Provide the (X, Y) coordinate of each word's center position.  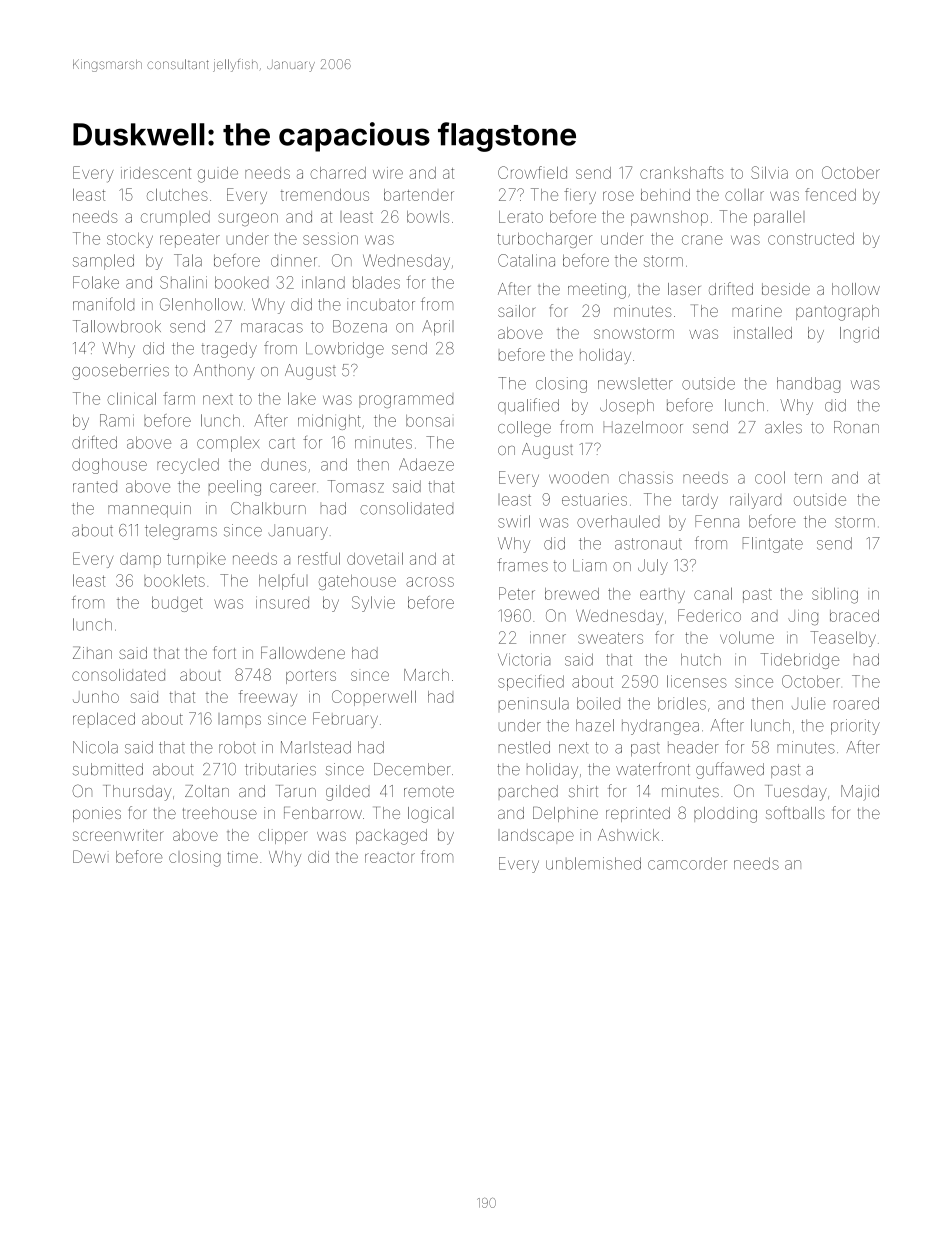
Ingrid (859, 335)
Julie (808, 703)
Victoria (524, 659)
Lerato (521, 217)
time (242, 857)
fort (225, 652)
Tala (188, 260)
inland (323, 282)
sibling (835, 595)
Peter (517, 593)
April (438, 328)
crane (702, 240)
